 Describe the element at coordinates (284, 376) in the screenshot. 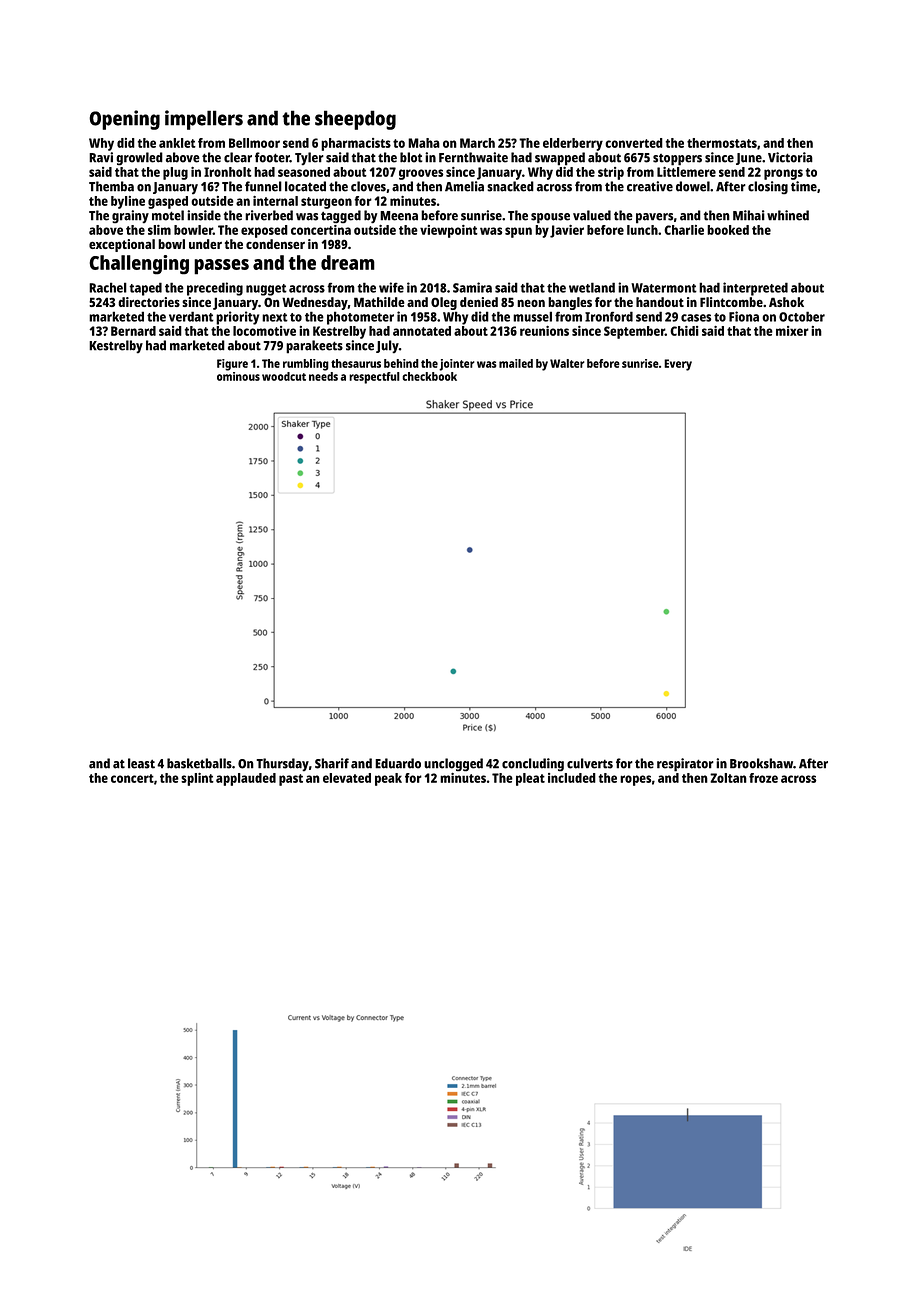

I see `woodcut` at that location.
